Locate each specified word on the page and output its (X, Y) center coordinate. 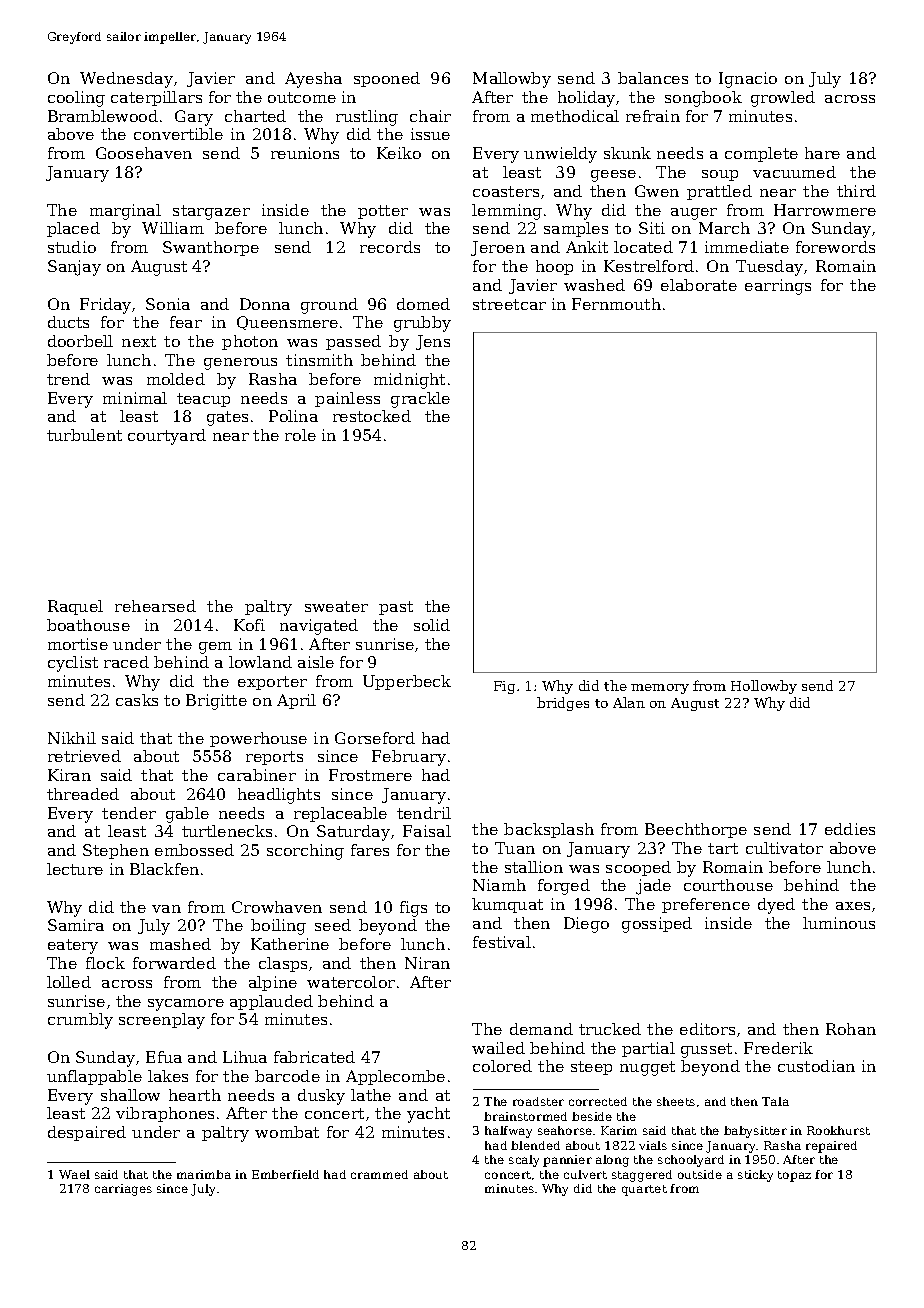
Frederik (778, 1048)
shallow (130, 1095)
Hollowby (764, 687)
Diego (586, 925)
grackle (420, 400)
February (409, 758)
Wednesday (126, 80)
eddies (850, 829)
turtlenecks (227, 831)
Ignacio (748, 80)
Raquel (75, 607)
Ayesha (313, 80)
